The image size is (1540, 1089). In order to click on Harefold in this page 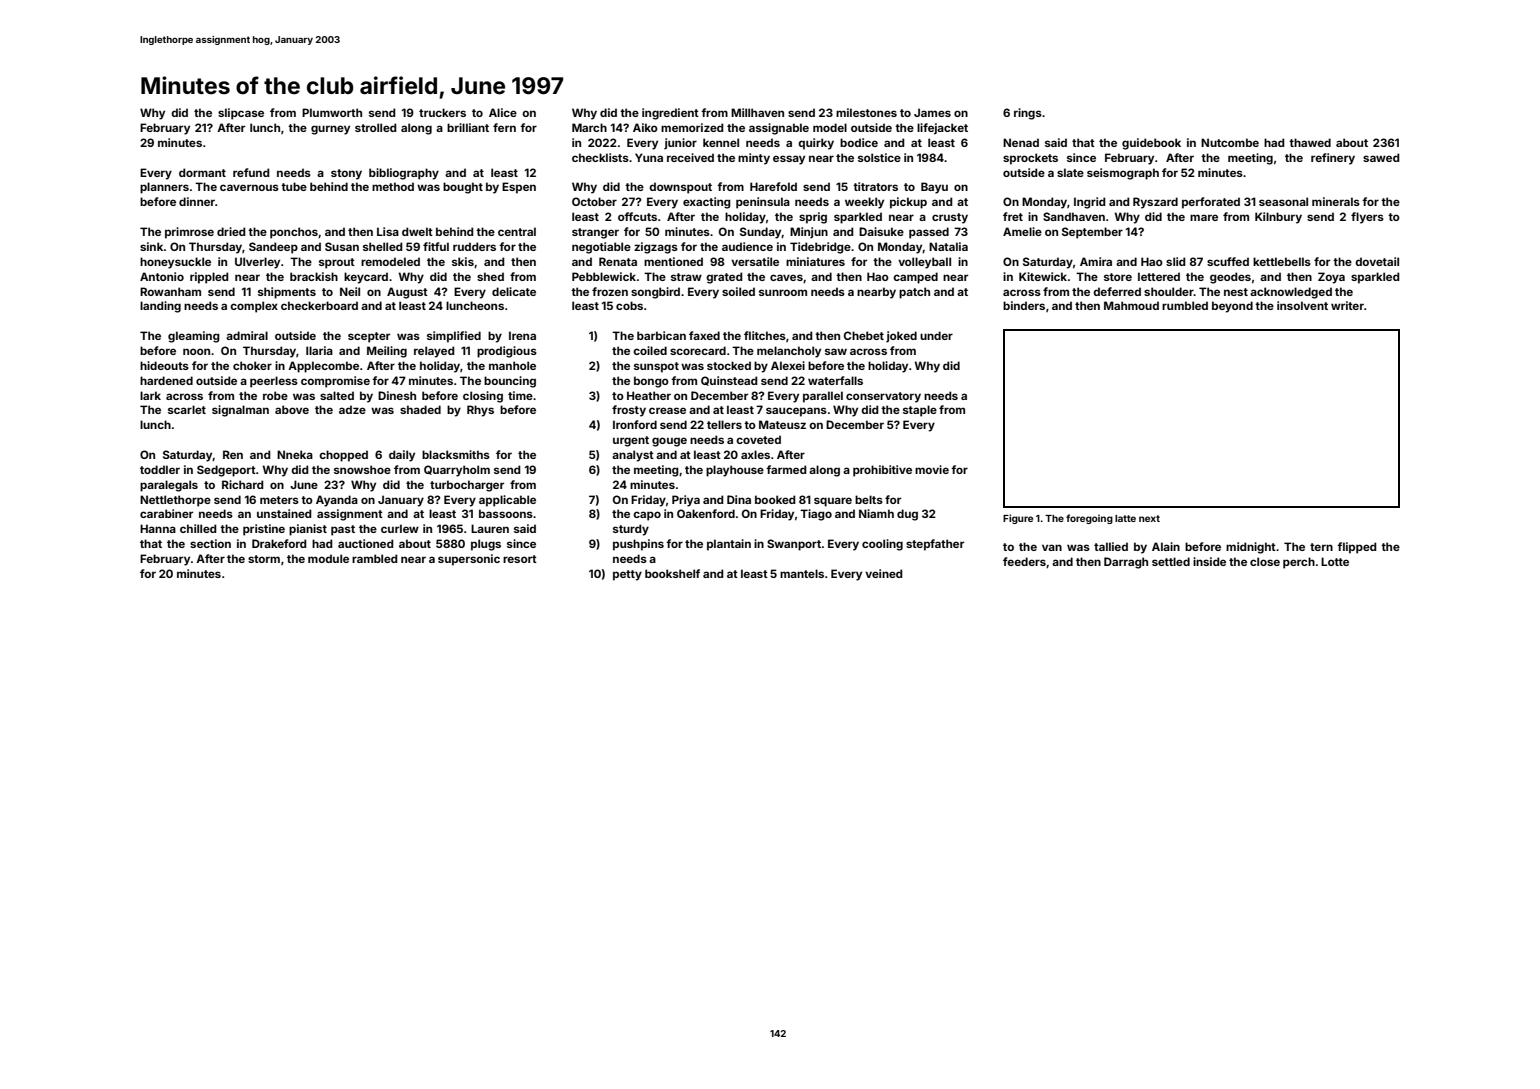, I will do `click(773, 186)`.
